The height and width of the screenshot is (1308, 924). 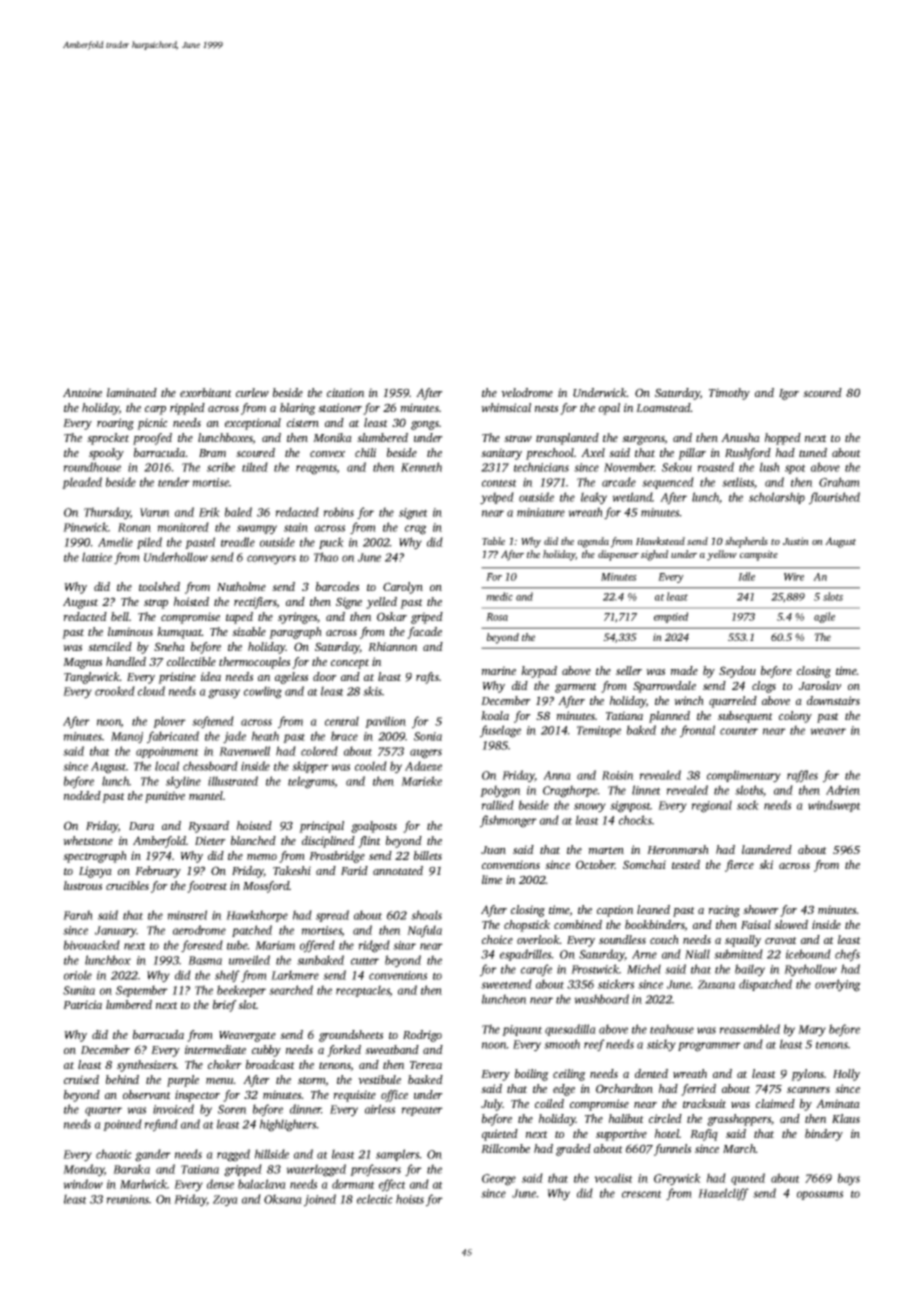 What do you see at coordinates (266, 887) in the screenshot?
I see `Mossford` at bounding box center [266, 887].
